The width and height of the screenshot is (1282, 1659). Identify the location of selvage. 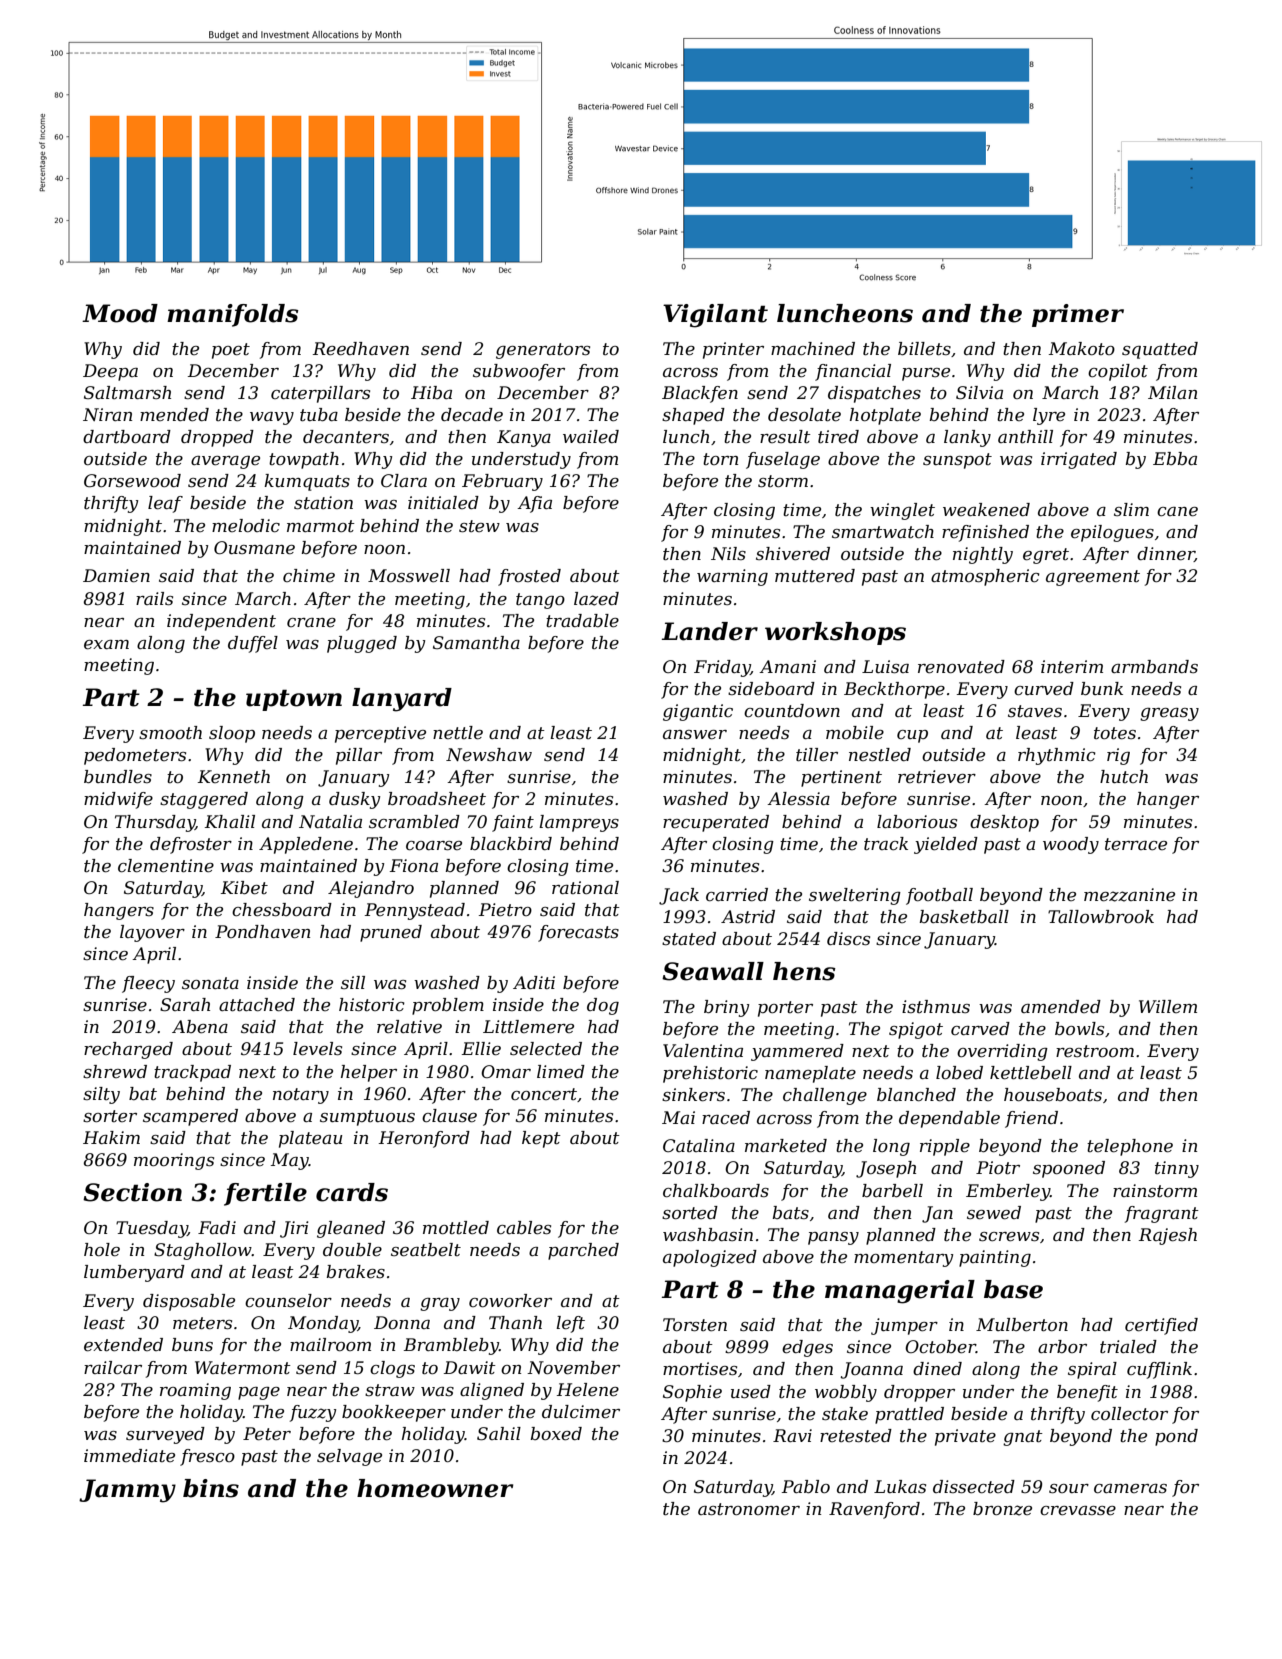
(349, 1457).
